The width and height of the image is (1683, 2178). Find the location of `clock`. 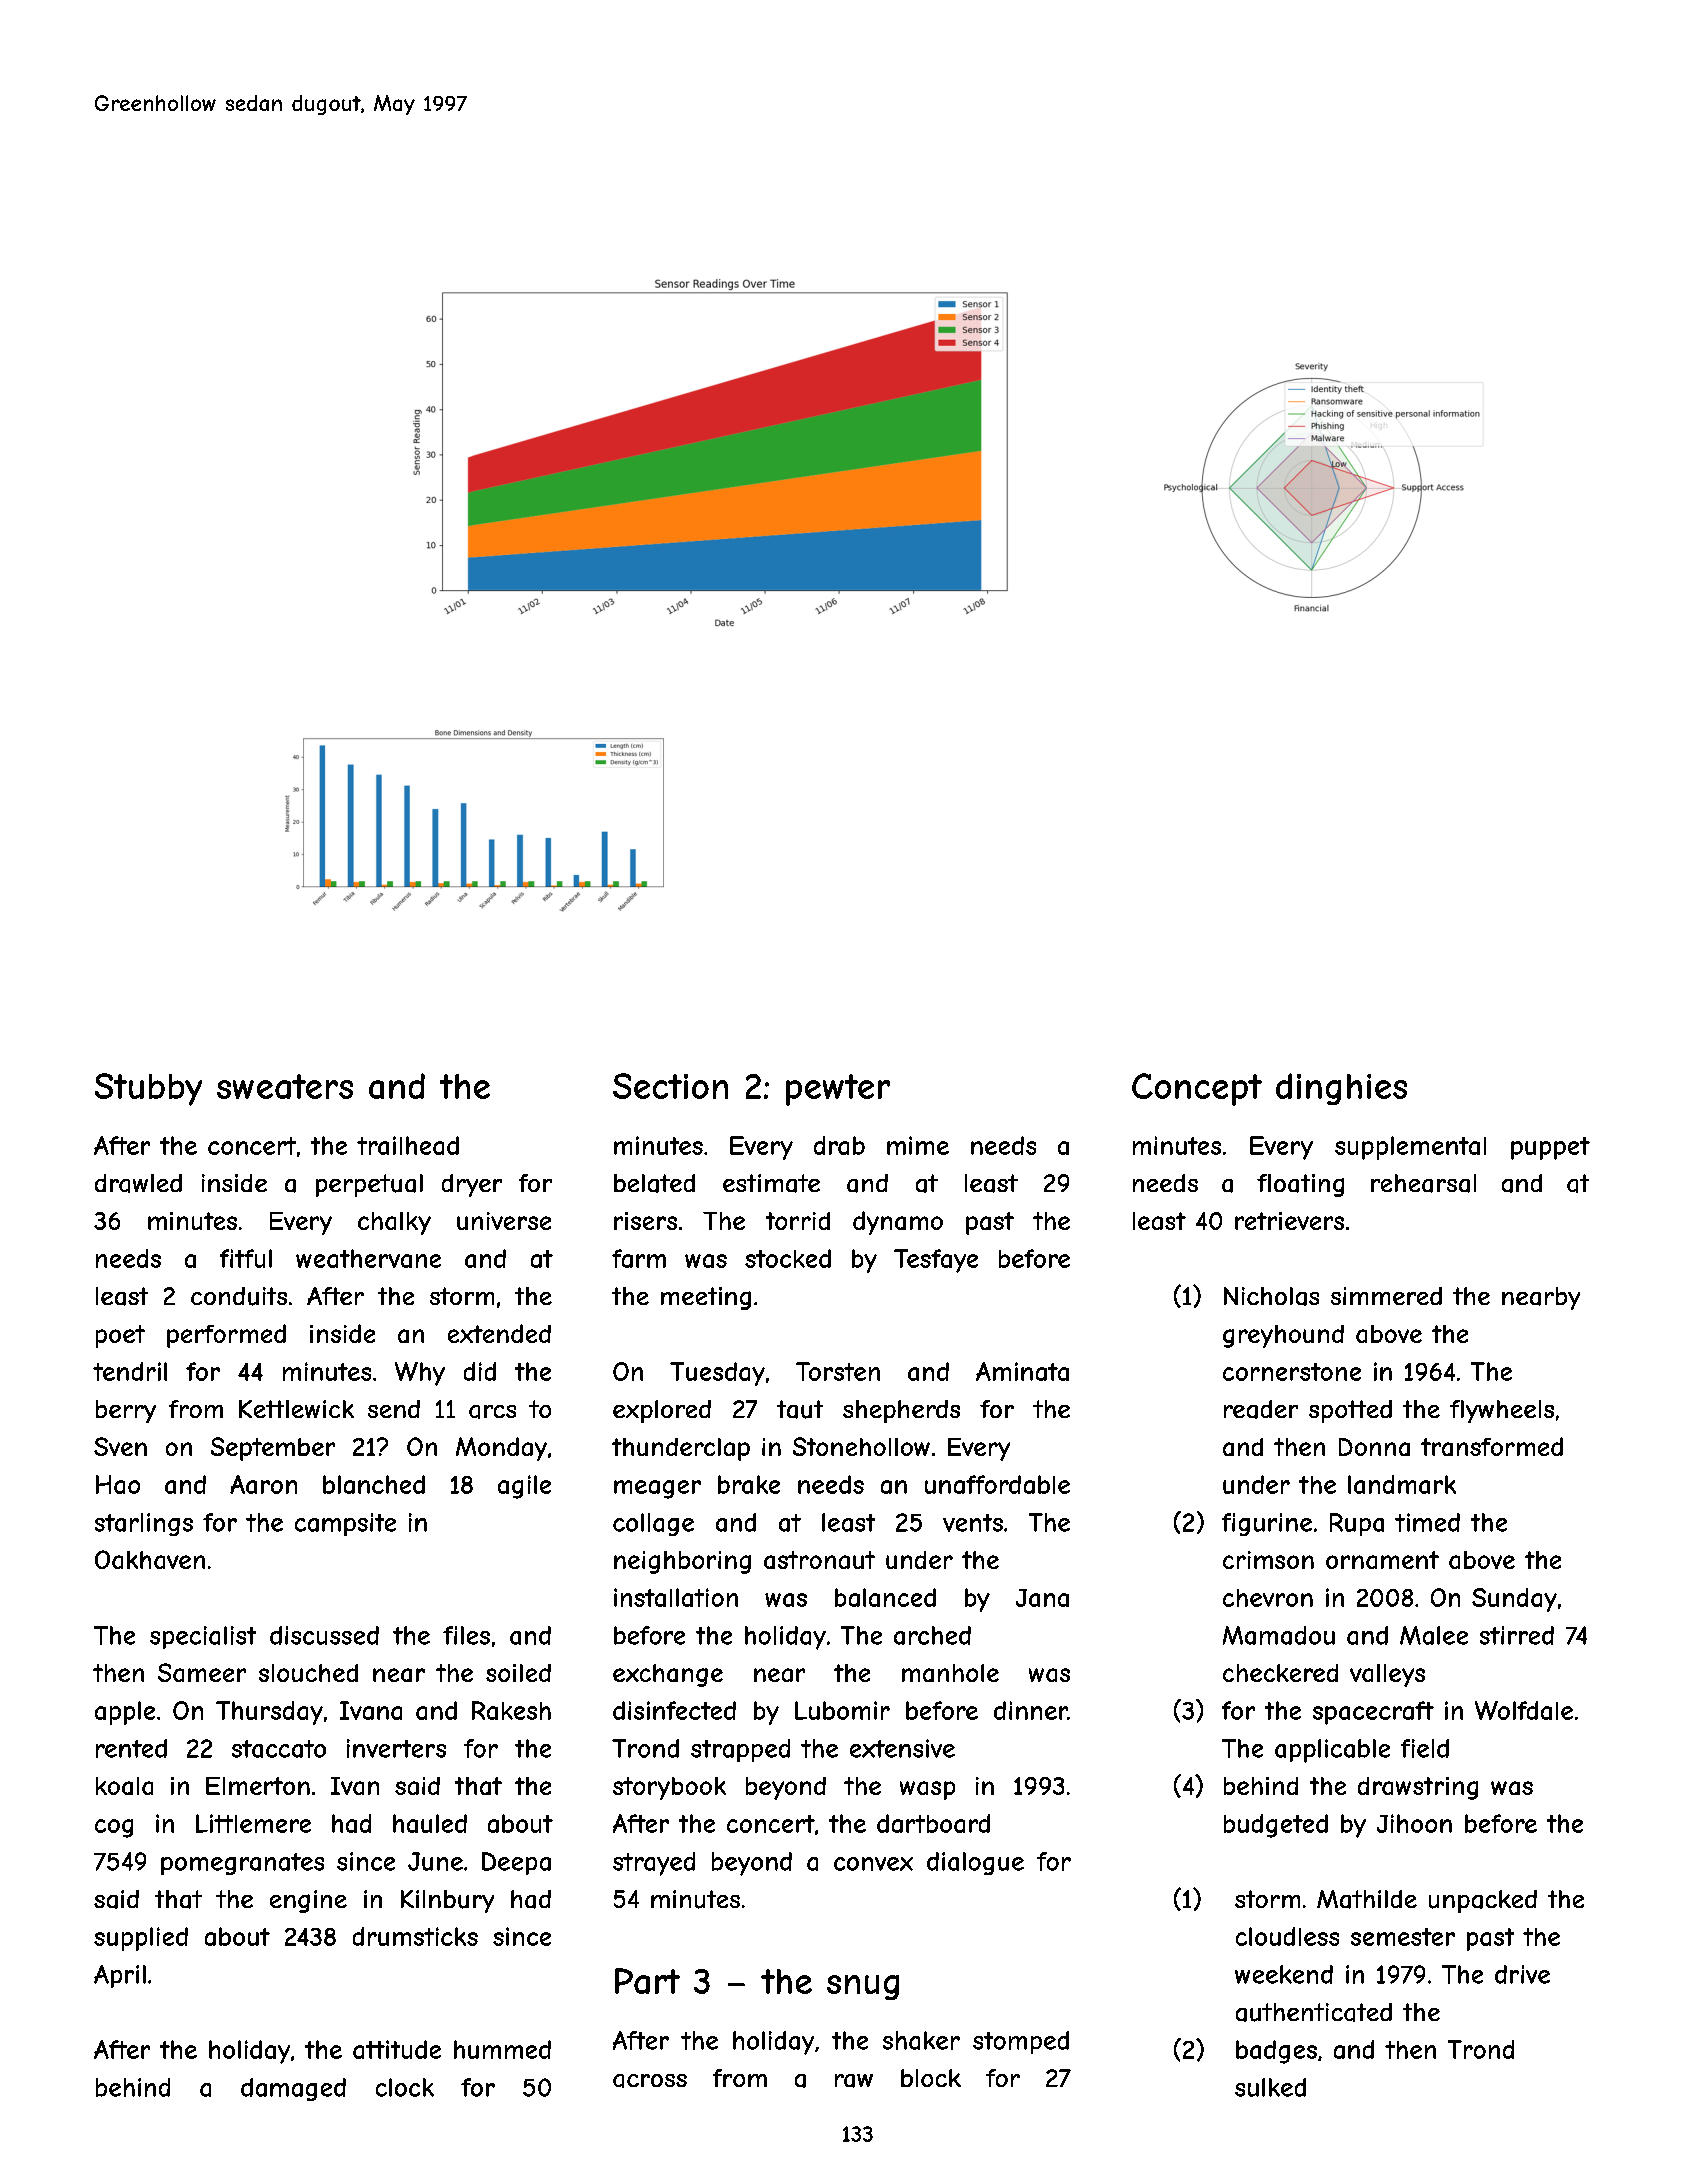

clock is located at coordinates (405, 2087).
